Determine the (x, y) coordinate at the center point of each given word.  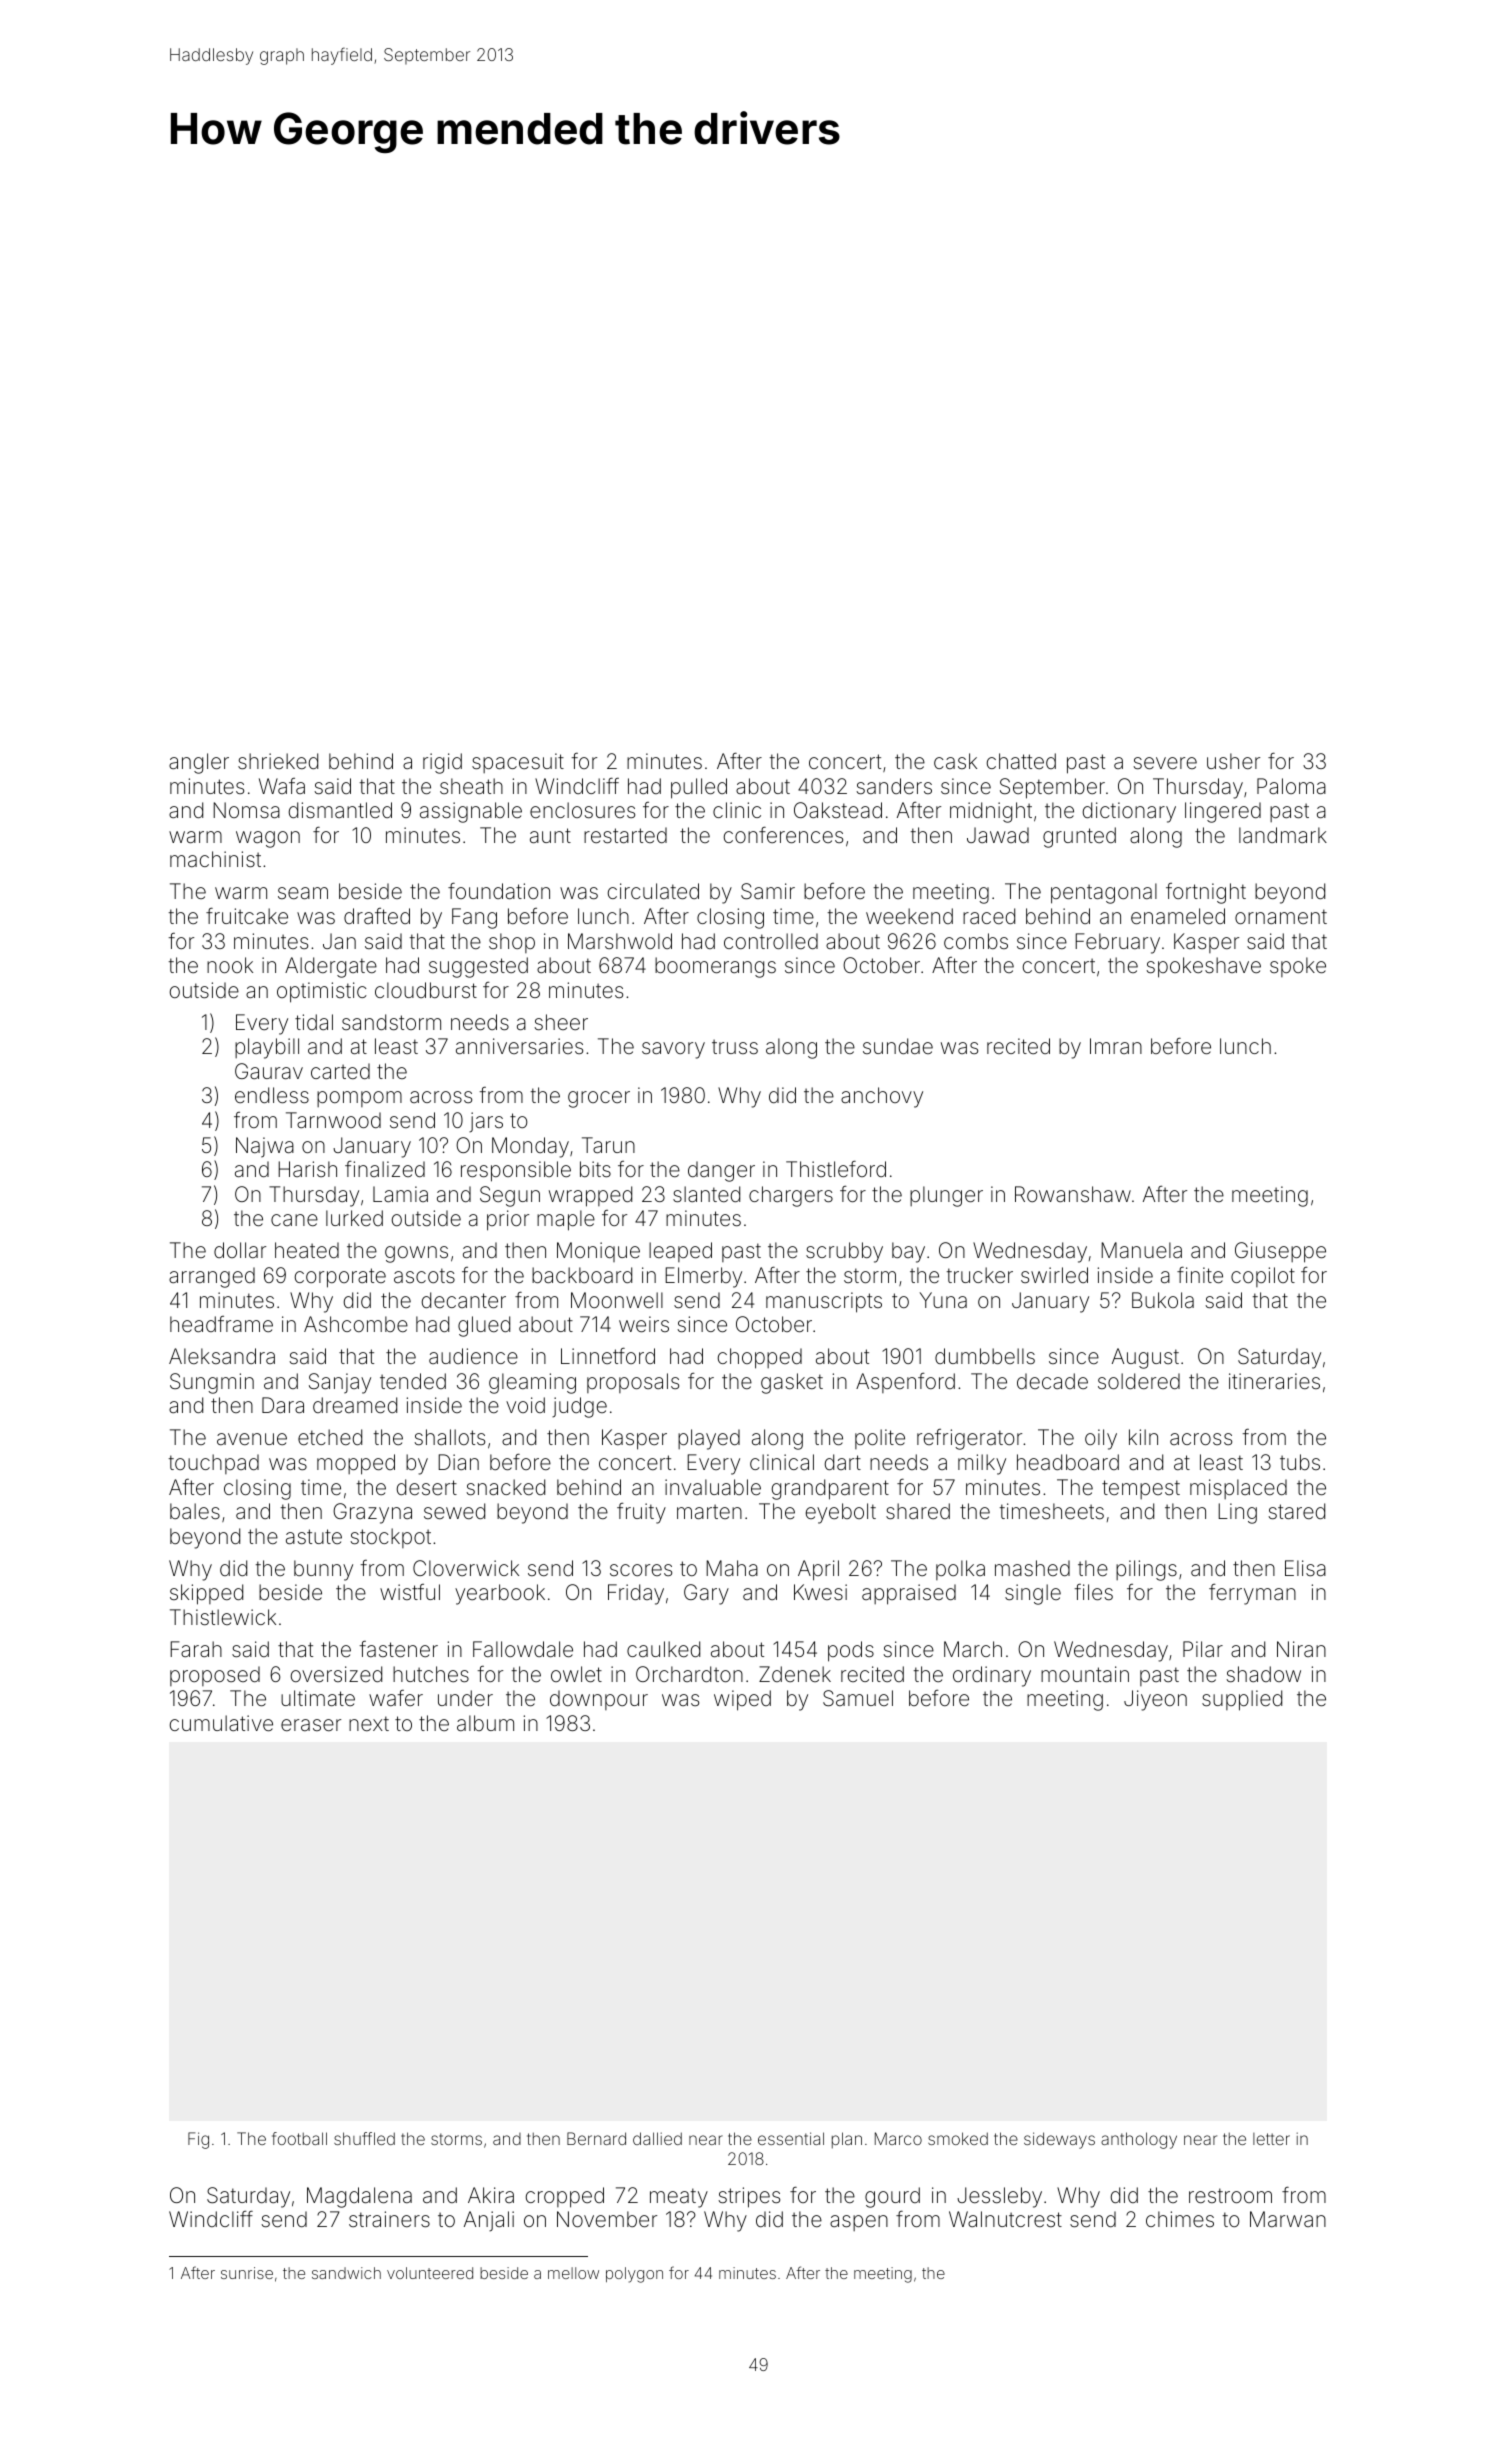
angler (199, 763)
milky (982, 1464)
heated (307, 1250)
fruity (641, 1513)
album (485, 1723)
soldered (1139, 1381)
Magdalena (359, 2197)
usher (1233, 761)
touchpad (214, 1464)
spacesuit (518, 763)
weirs (644, 1324)
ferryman (1252, 1594)
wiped (742, 1700)
